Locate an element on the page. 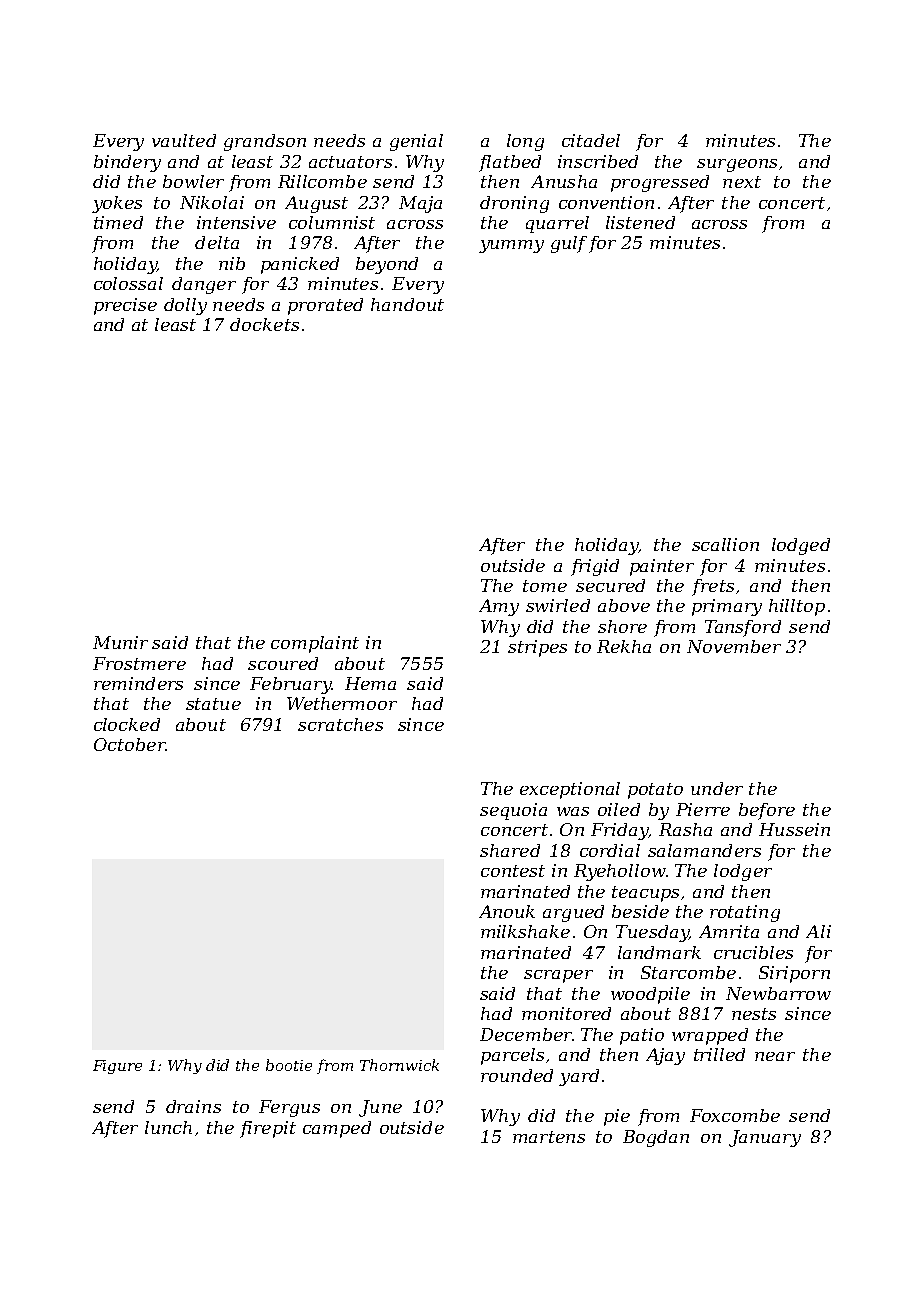  trilled is located at coordinates (719, 1054).
